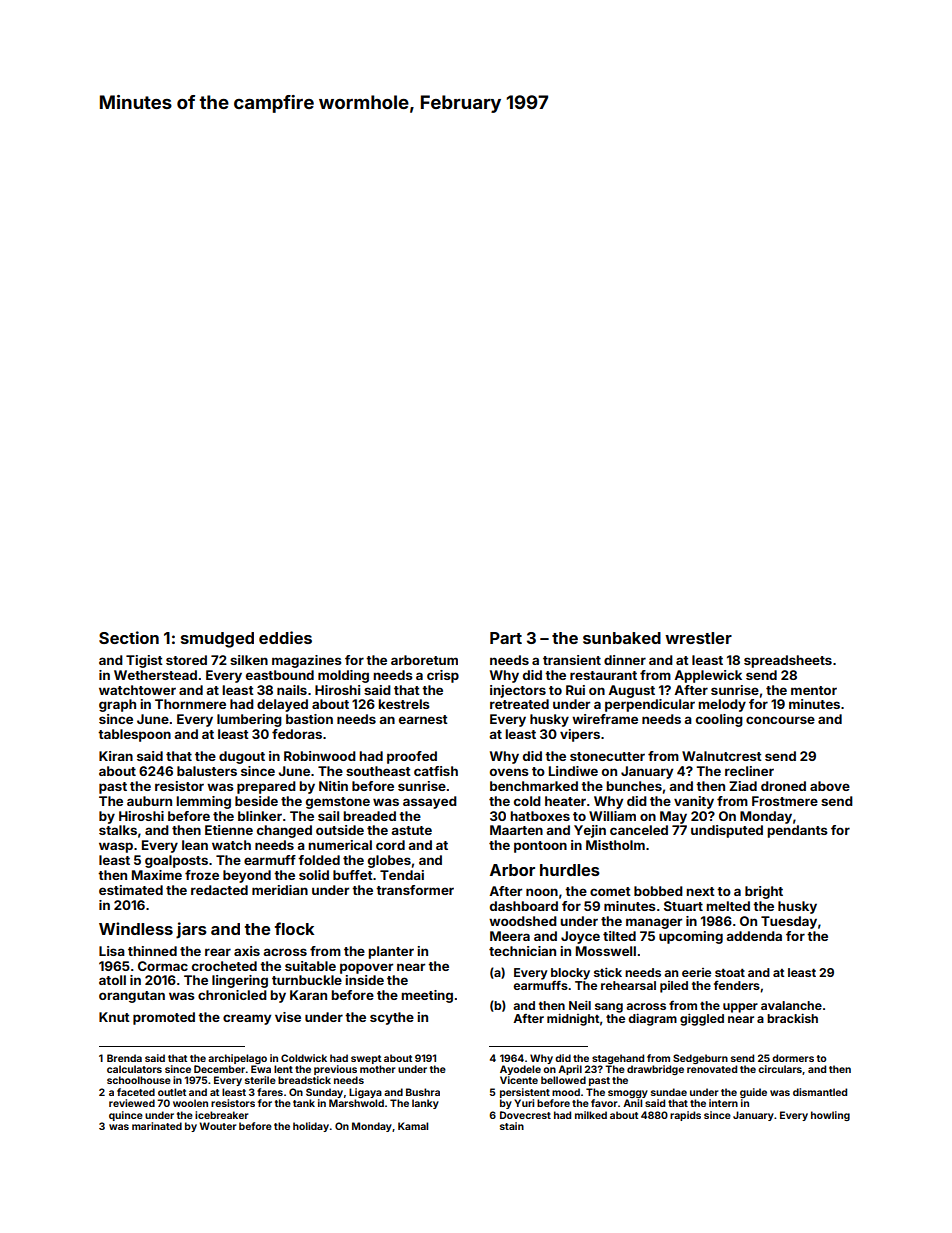  I want to click on spreadsheets, so click(788, 661).
